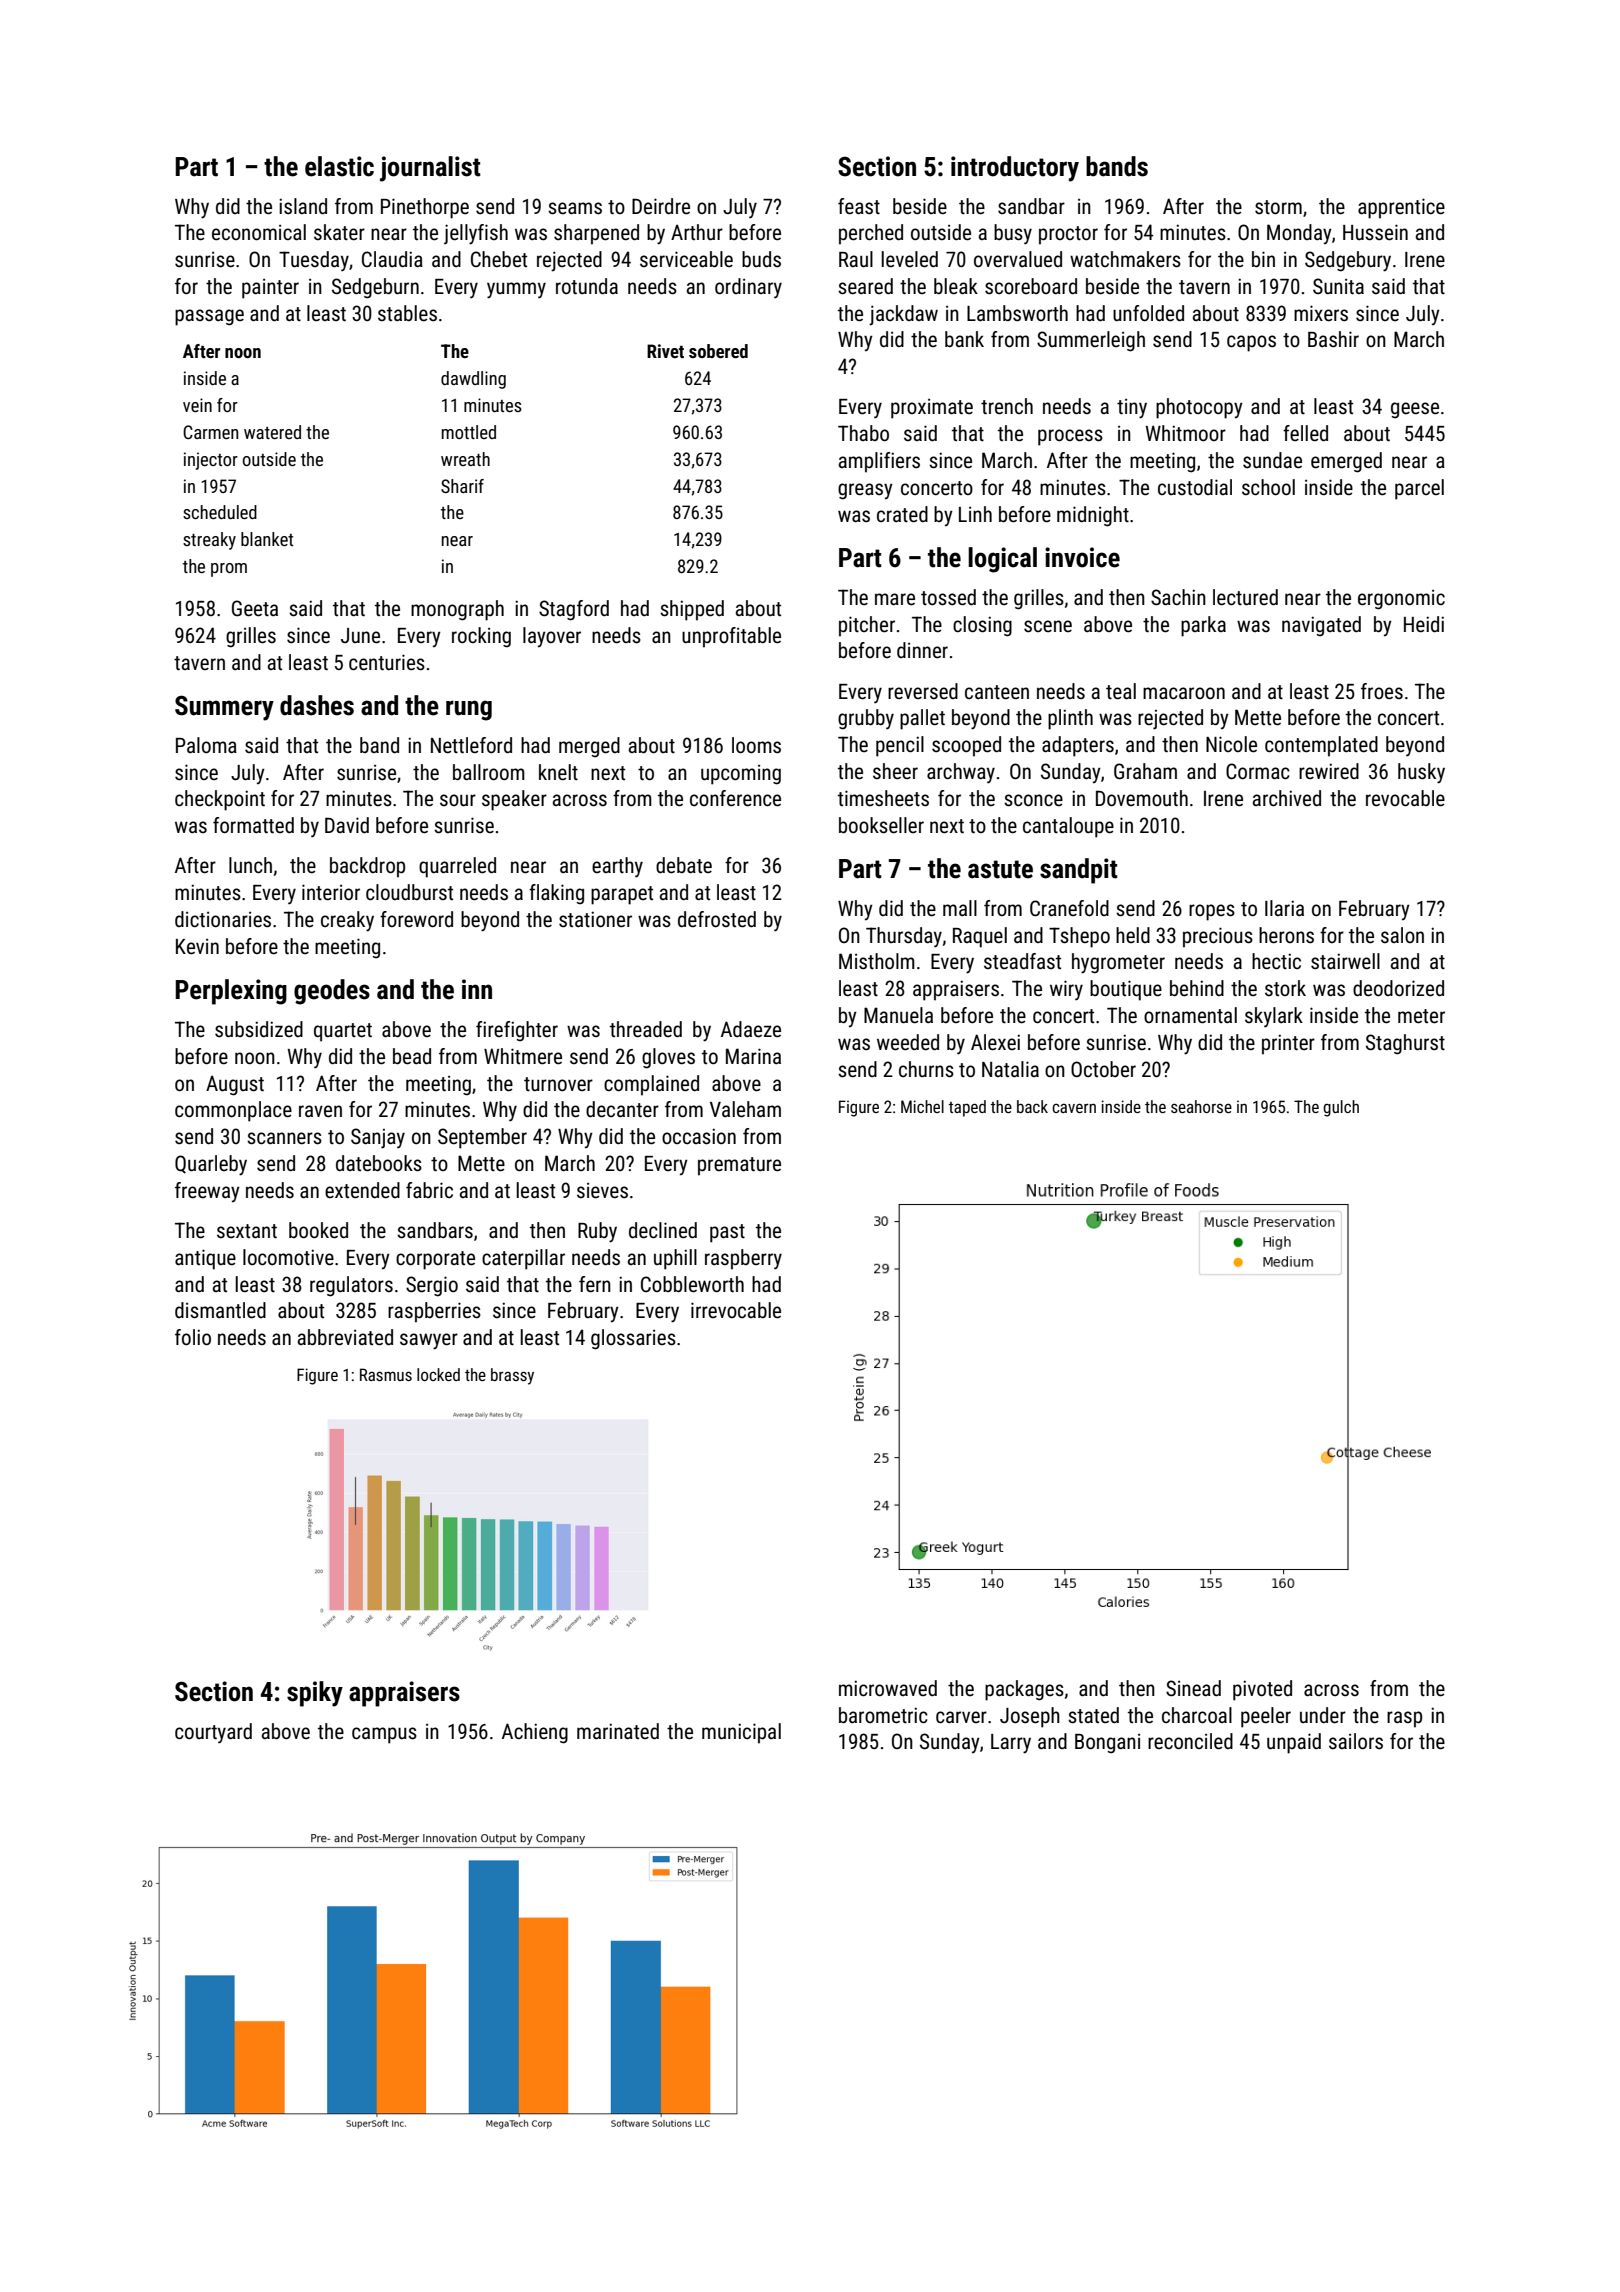 This page has height=2292, width=1620. What do you see at coordinates (922, 1106) in the page?
I see `Michel` at bounding box center [922, 1106].
